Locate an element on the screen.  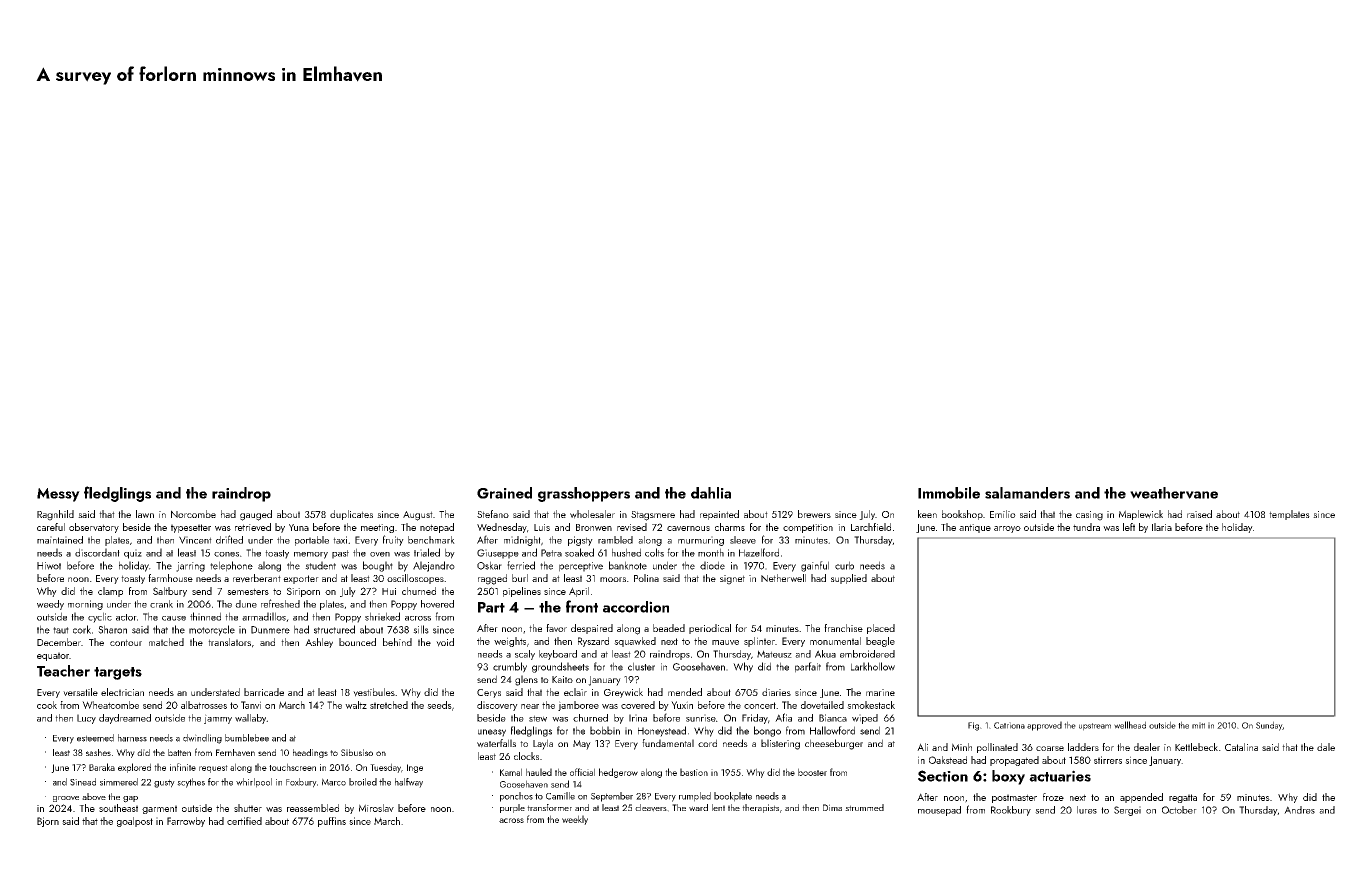
competition is located at coordinates (808, 528).
